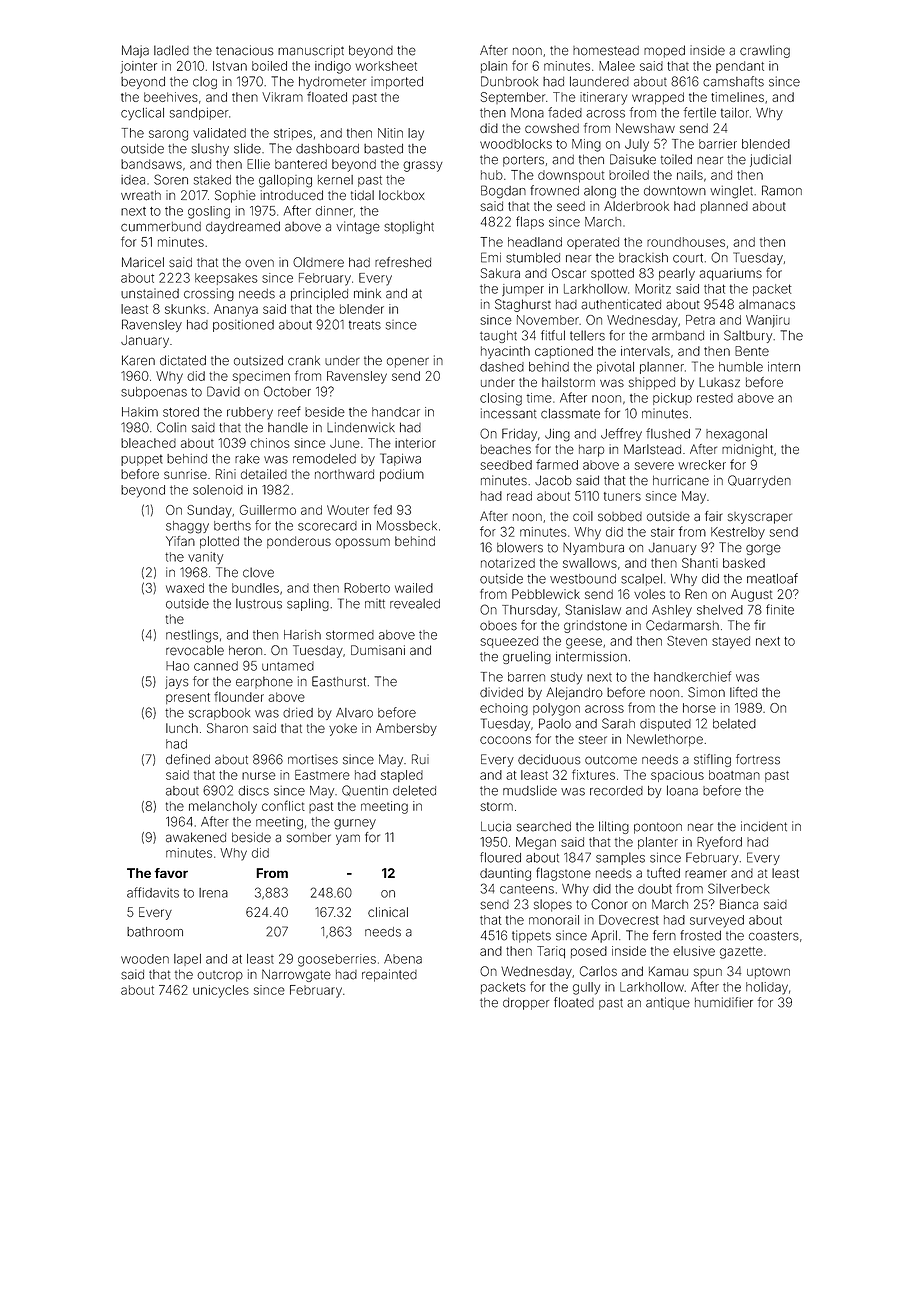 The image size is (924, 1308). What do you see at coordinates (501, 399) in the screenshot?
I see `closing` at bounding box center [501, 399].
